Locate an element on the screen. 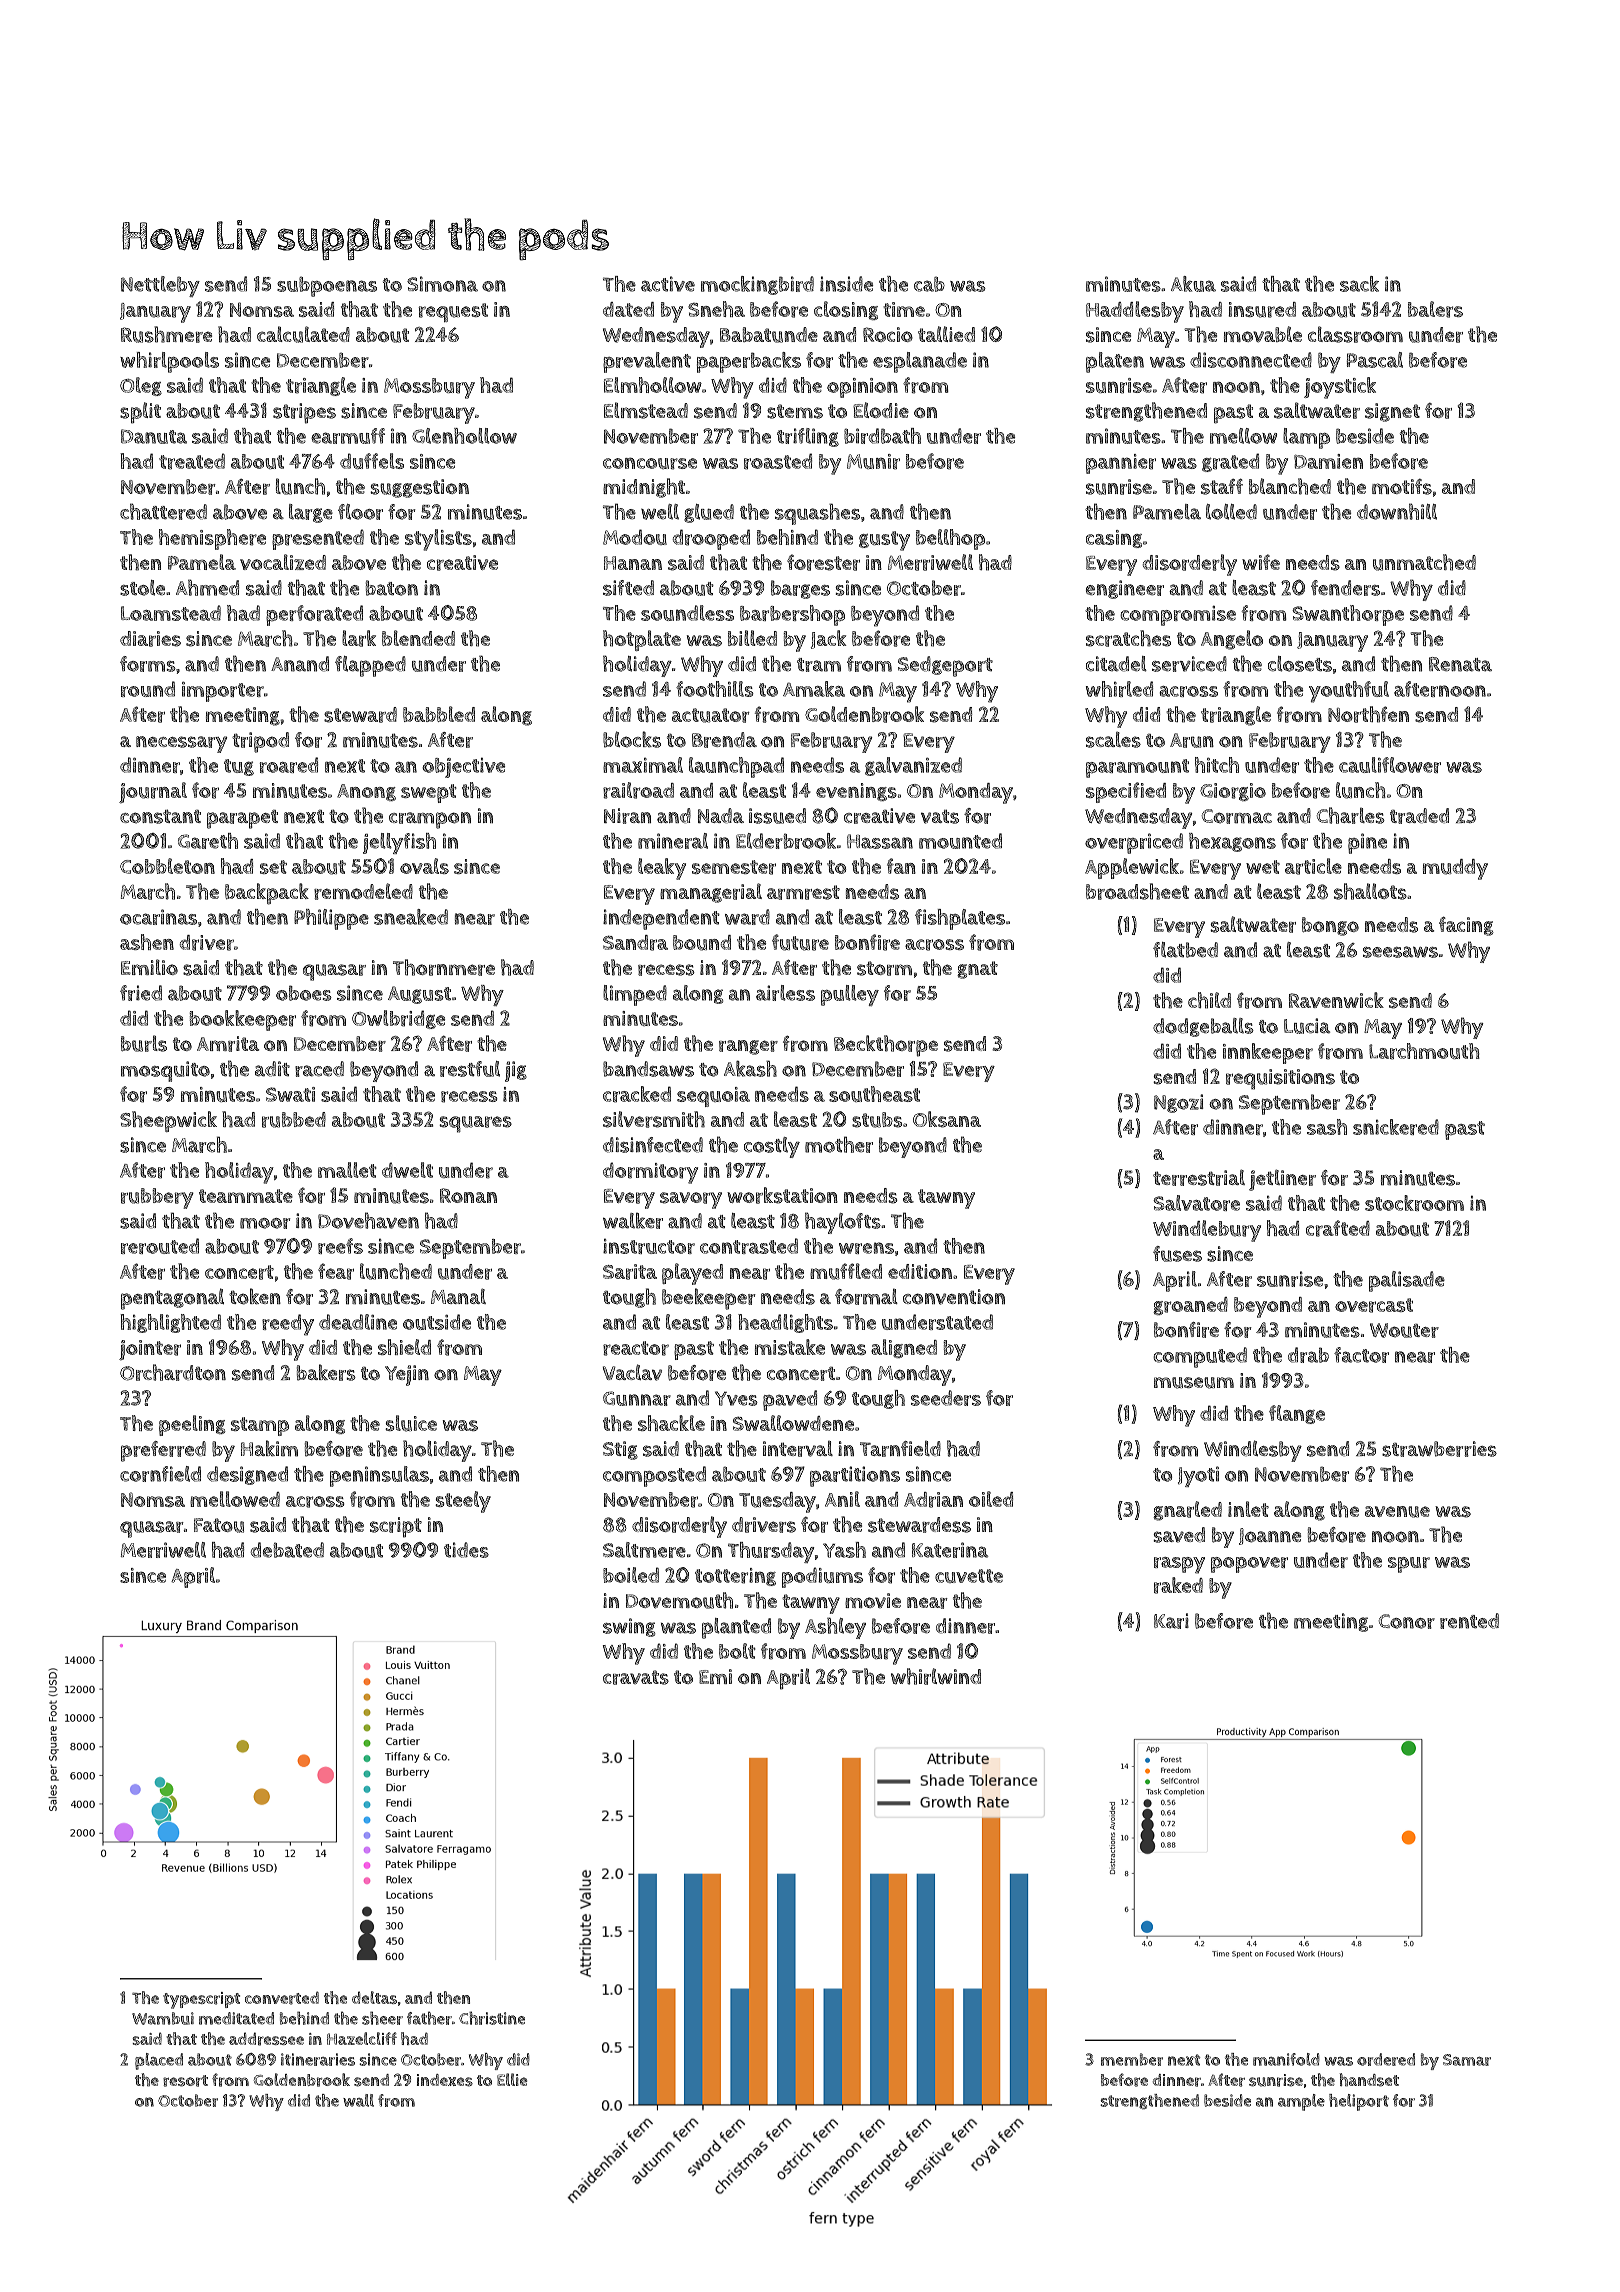 The height and width of the screenshot is (2292, 1620). interval is located at coordinates (798, 1449).
